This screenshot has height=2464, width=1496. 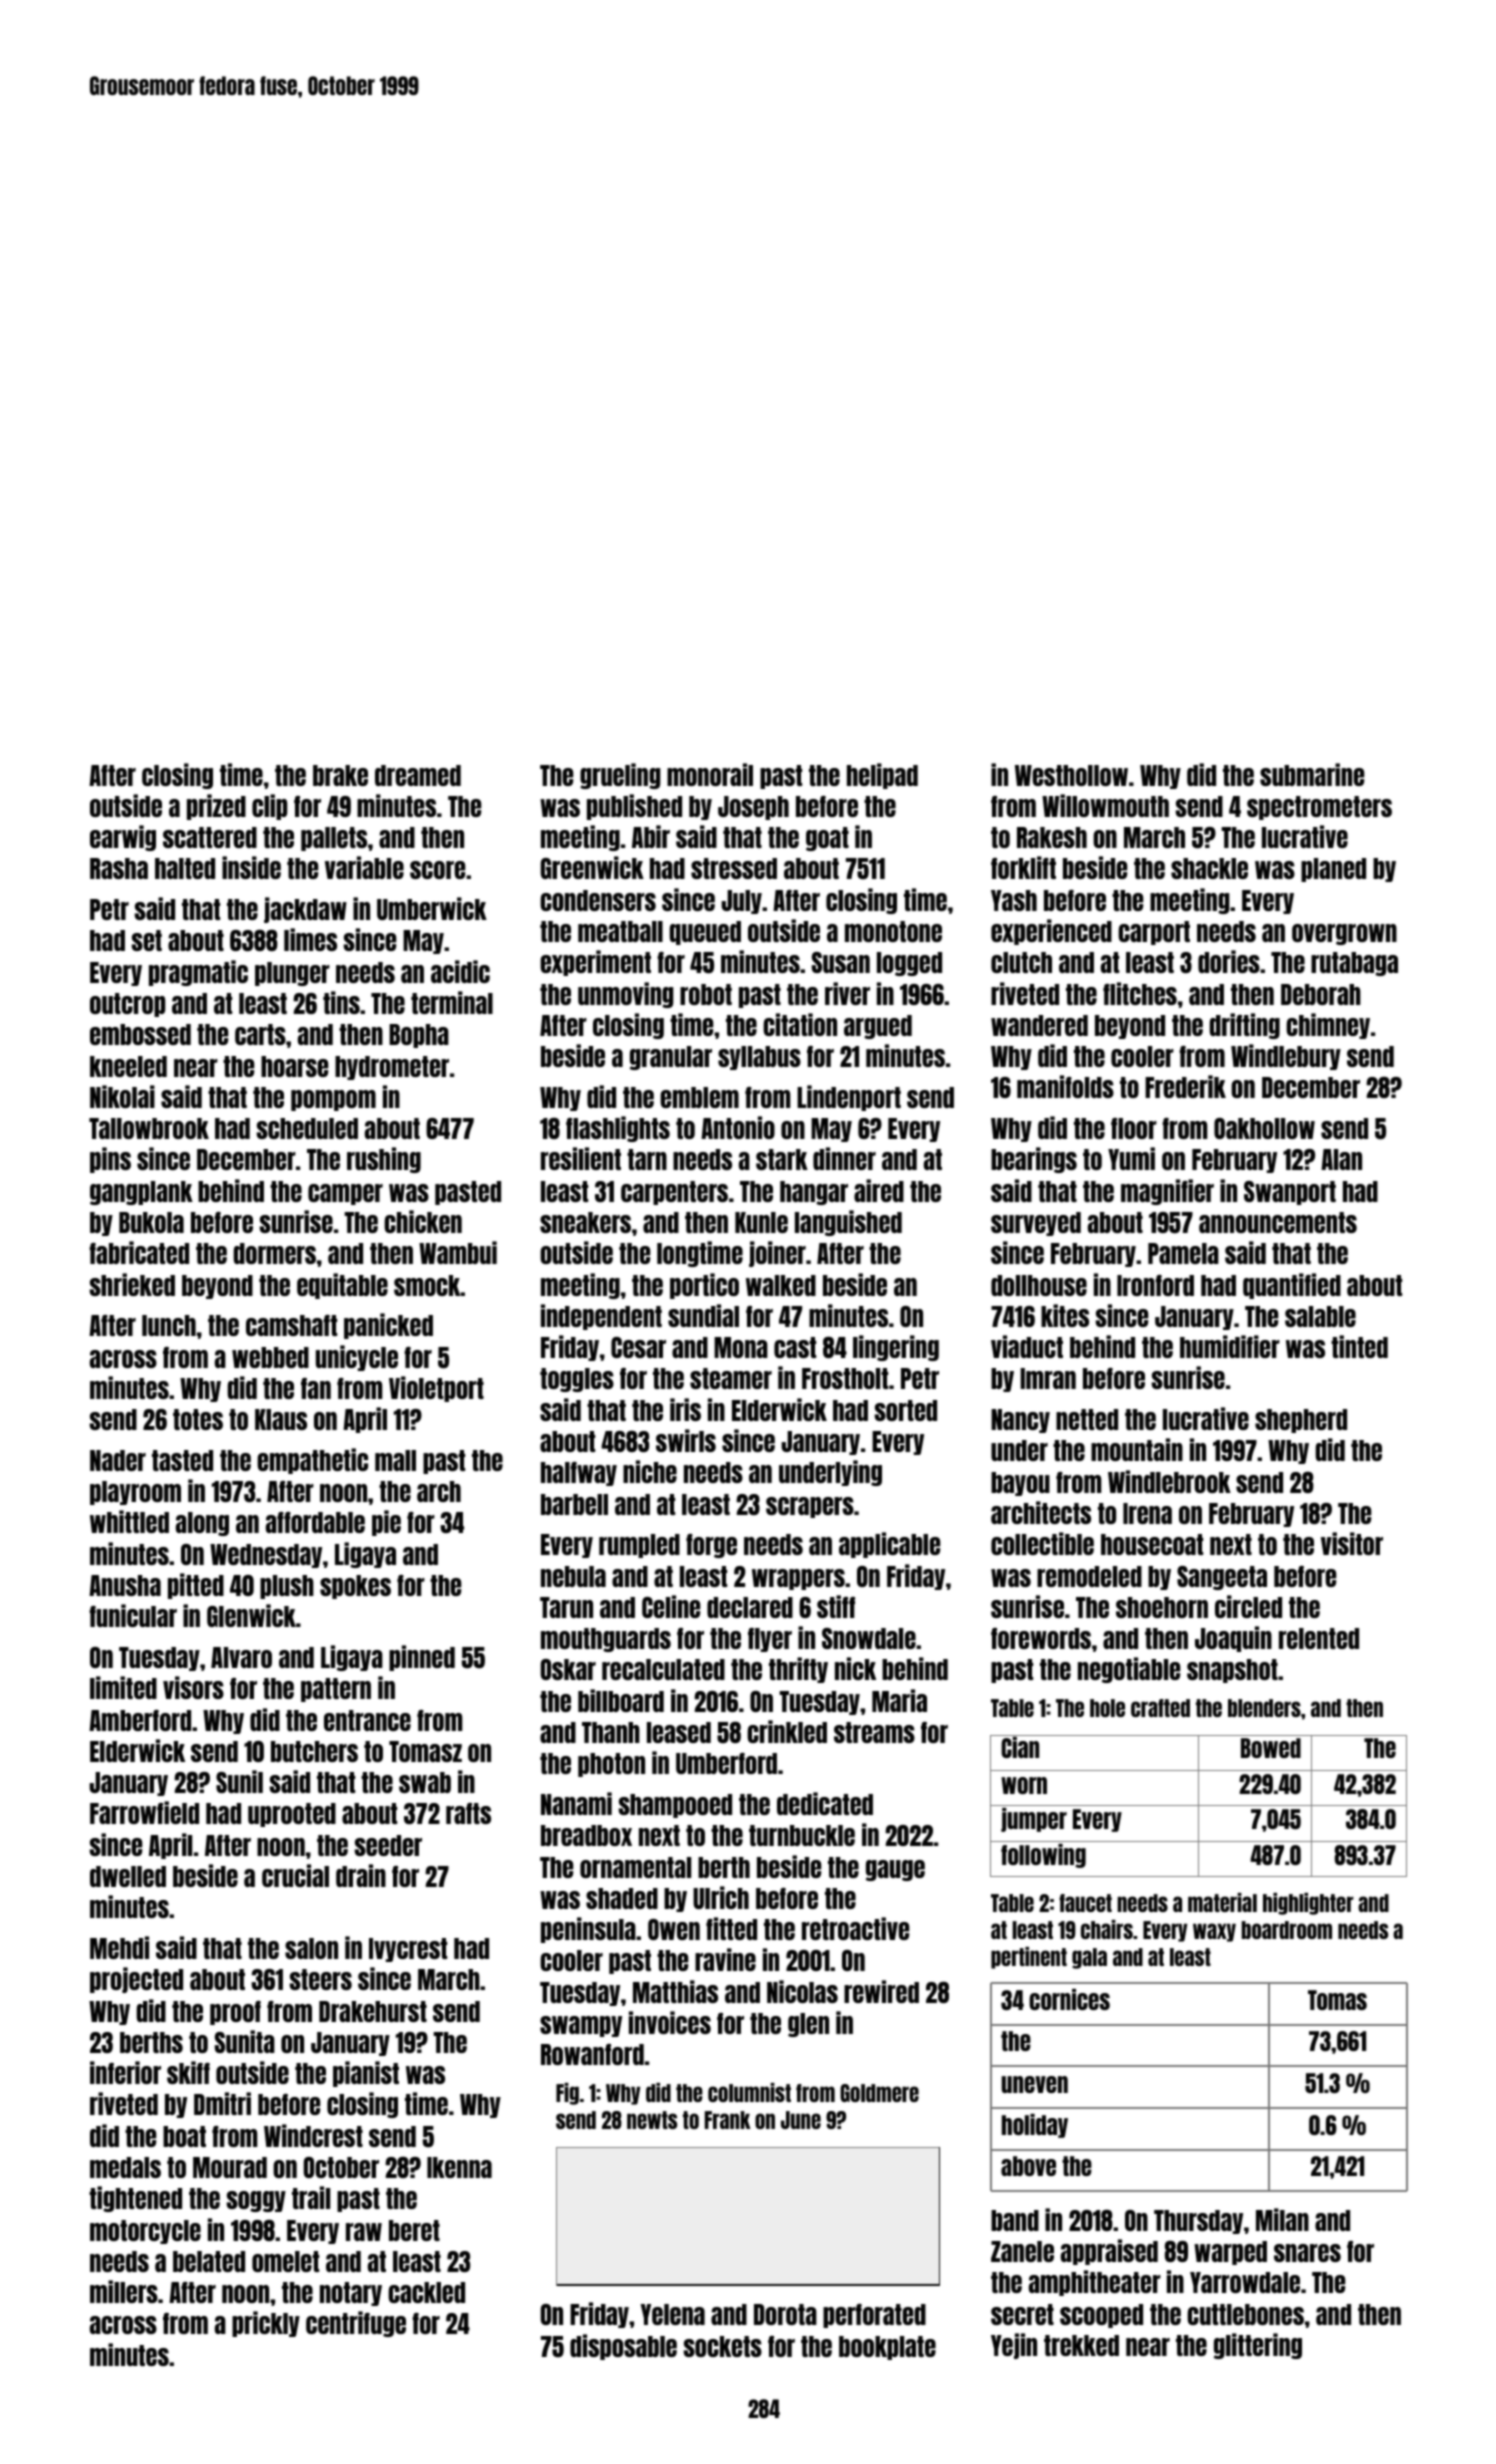 I want to click on netted, so click(x=1087, y=1419).
